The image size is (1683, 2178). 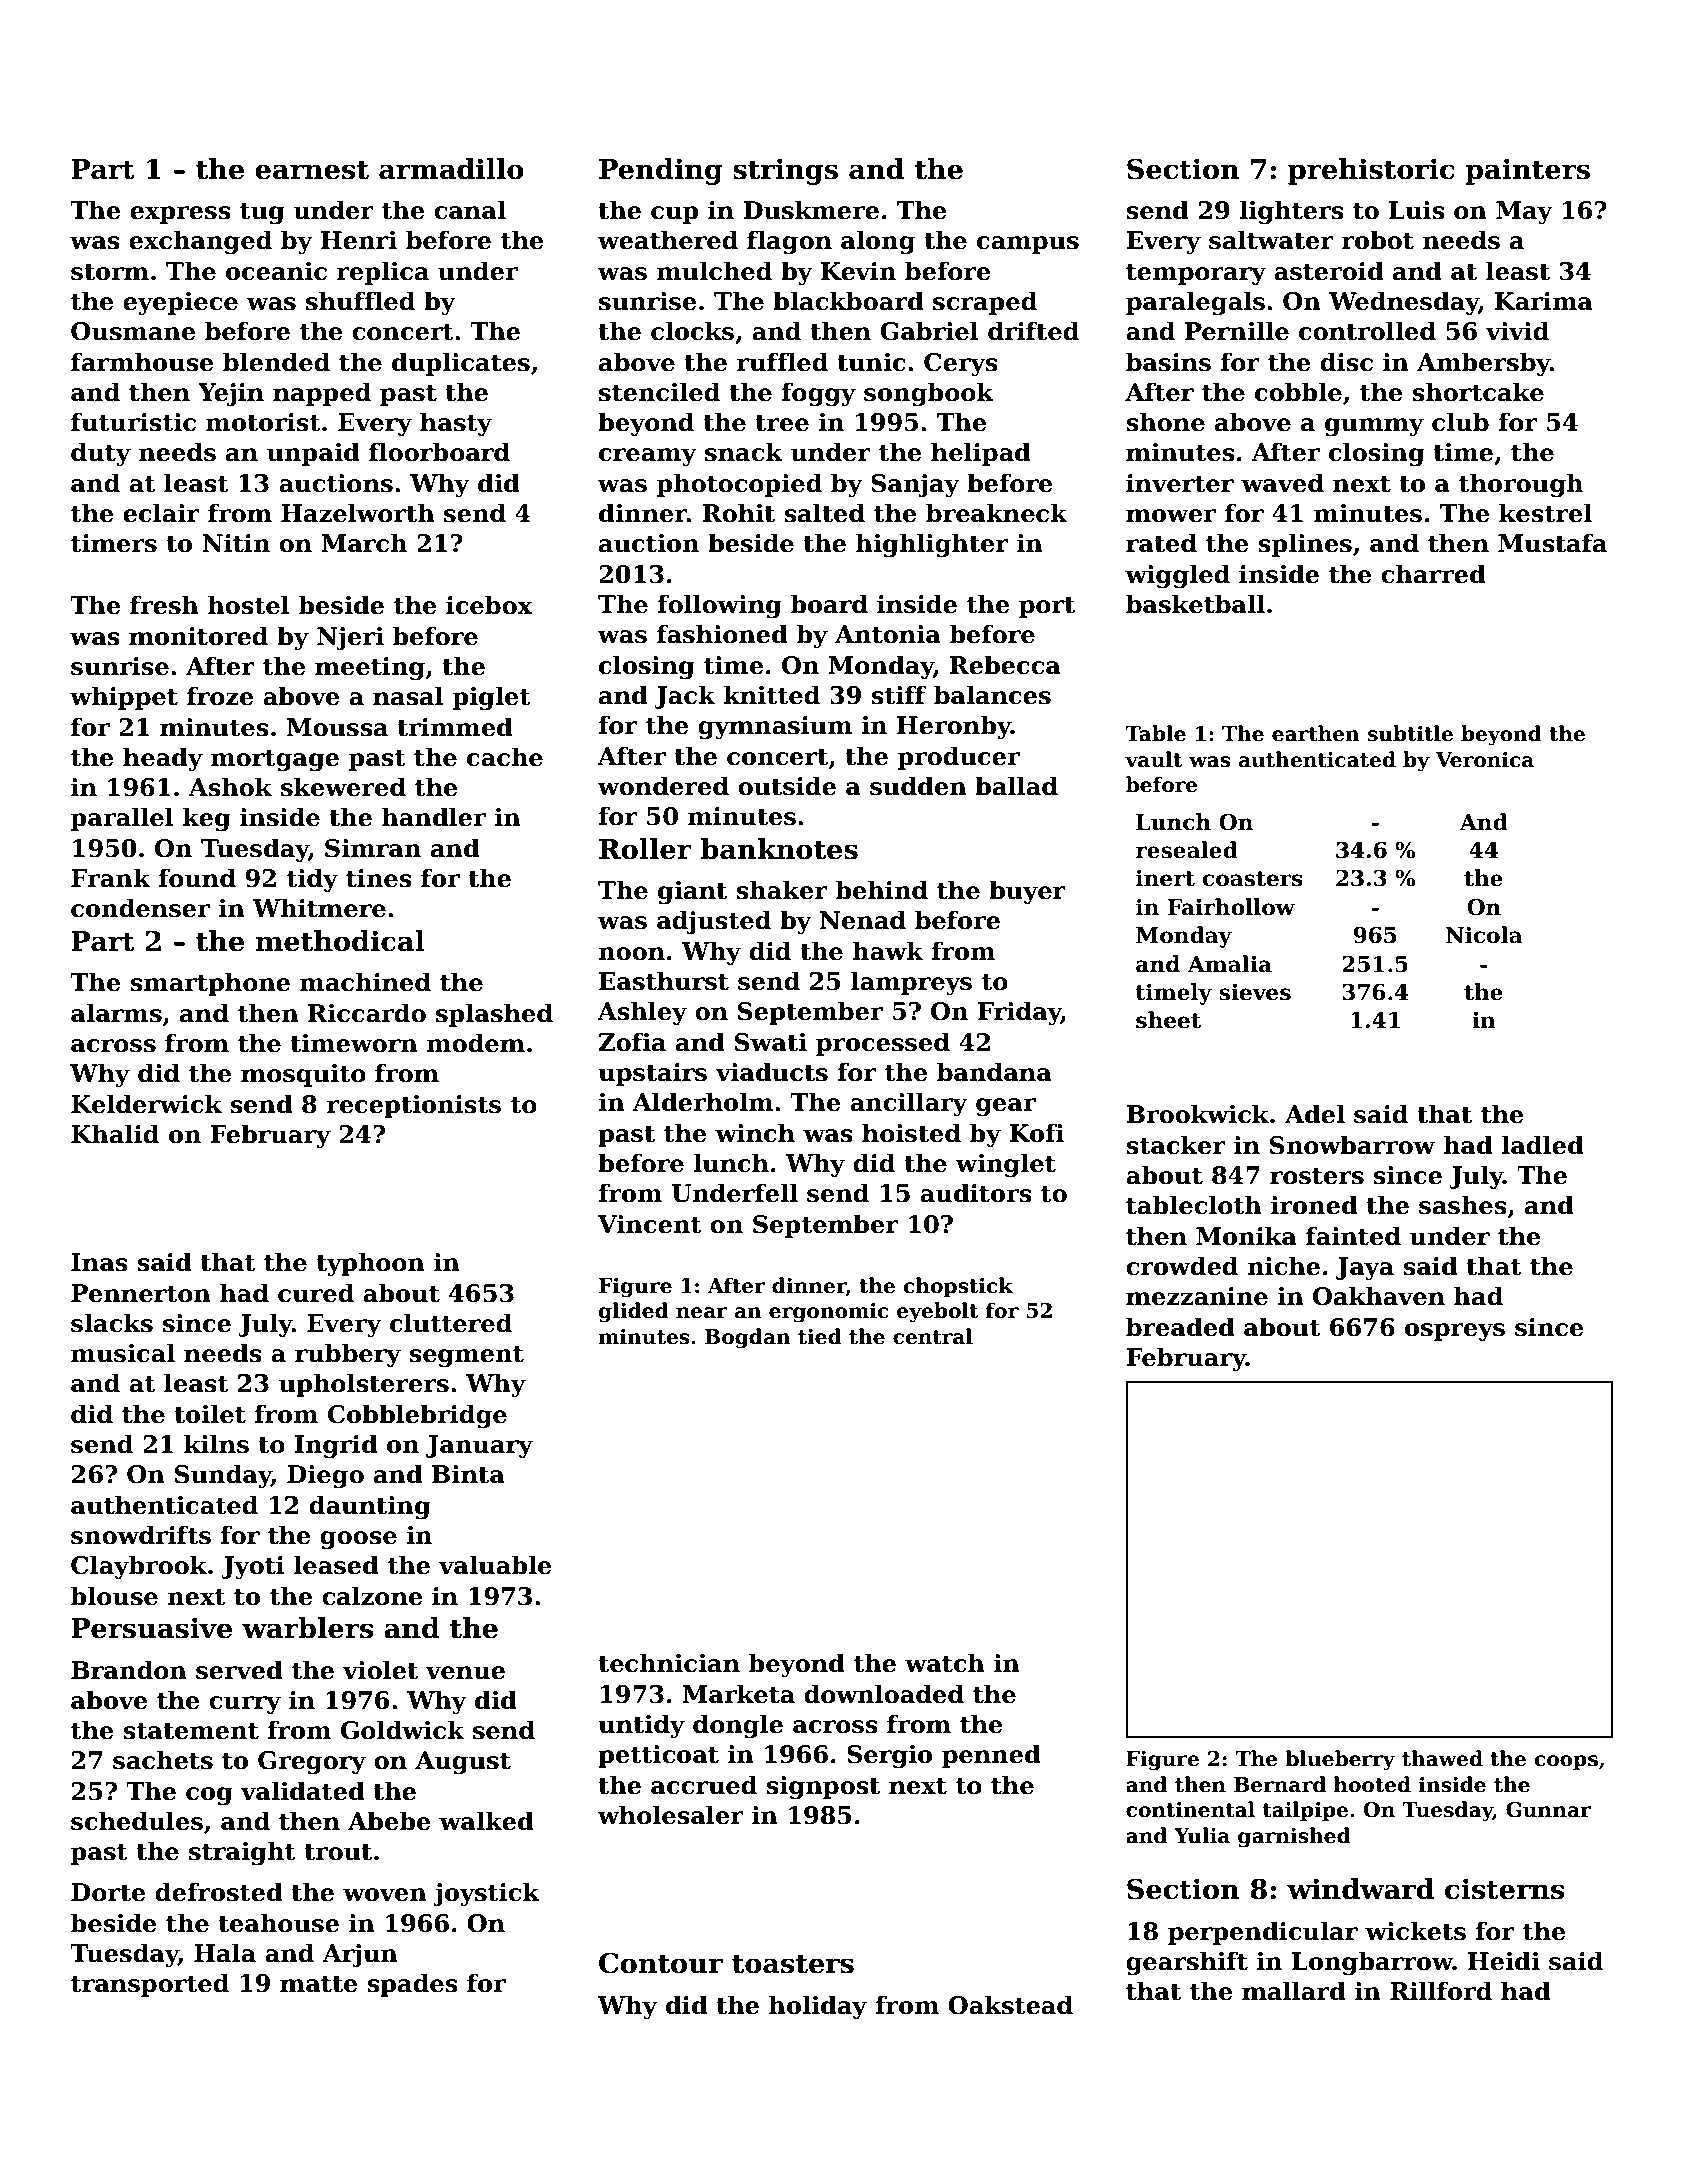 What do you see at coordinates (1197, 1114) in the page?
I see `Brookwick` at bounding box center [1197, 1114].
